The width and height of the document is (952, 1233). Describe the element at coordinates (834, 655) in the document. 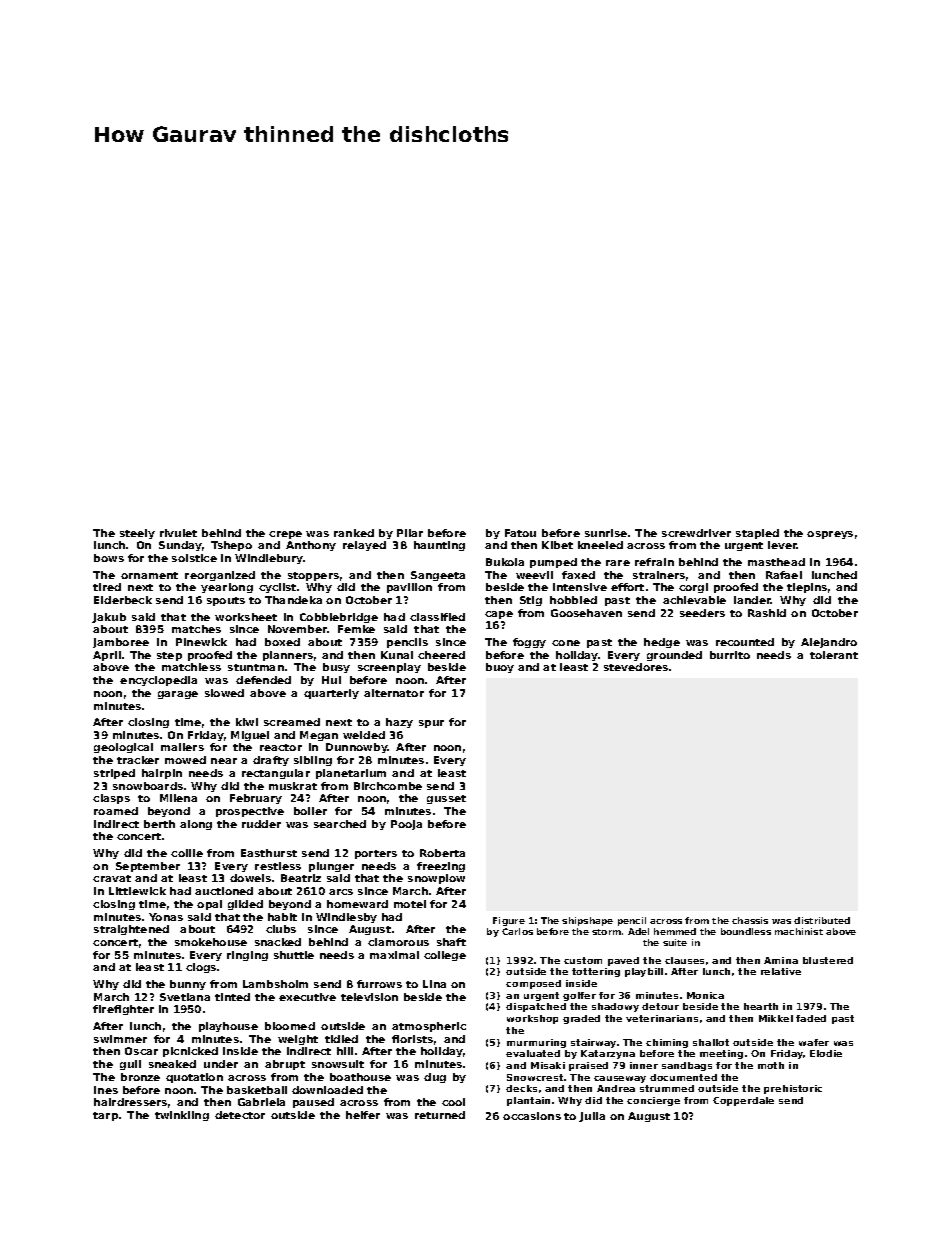

I see `tolerant` at that location.
